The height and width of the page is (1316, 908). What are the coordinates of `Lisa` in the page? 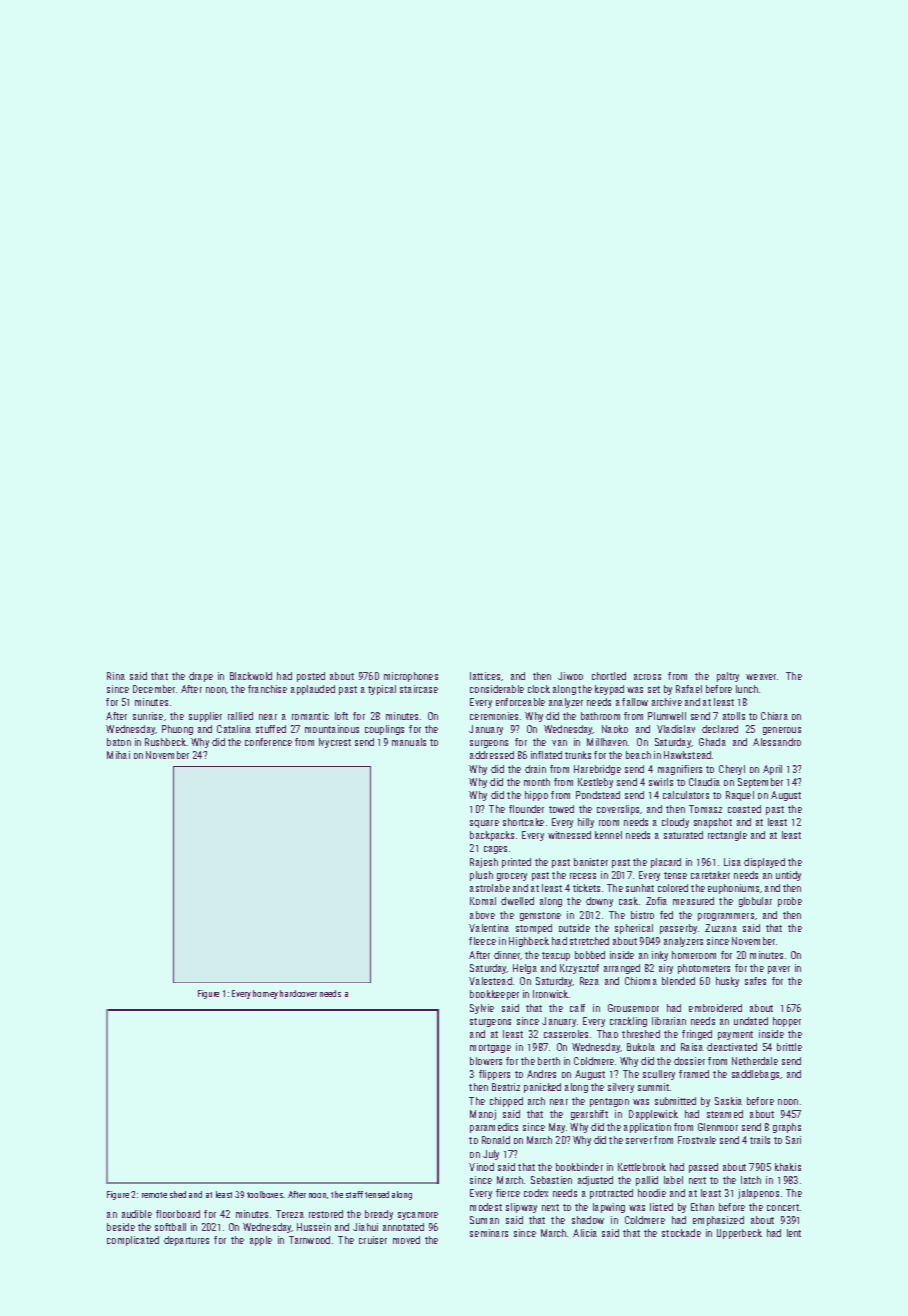 It's located at (732, 862).
